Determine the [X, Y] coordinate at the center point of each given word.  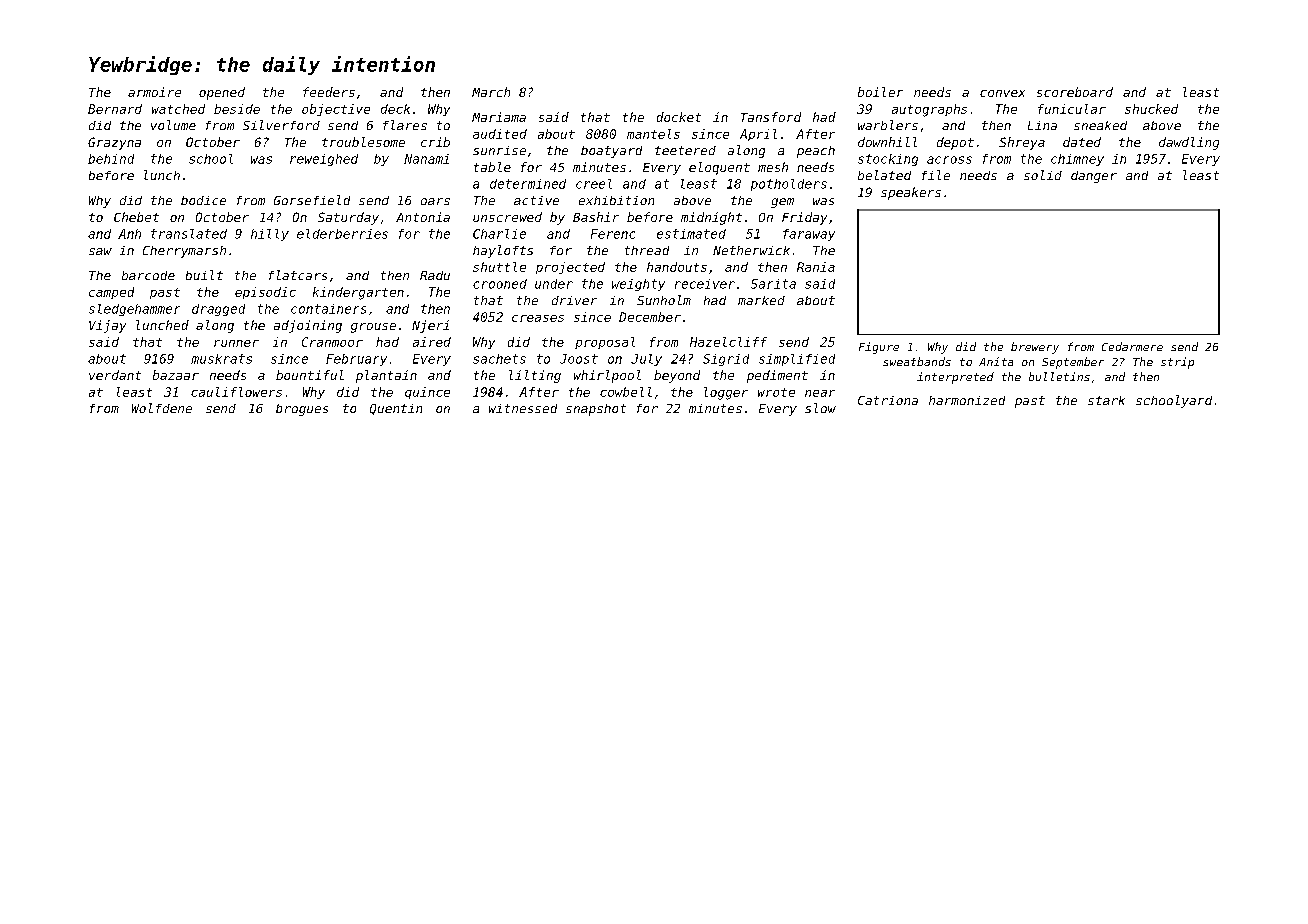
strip [1177, 363]
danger [1094, 177]
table [492, 167]
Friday [804, 218]
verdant [115, 375]
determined [528, 184]
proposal [605, 343]
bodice [203, 200]
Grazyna [114, 143]
